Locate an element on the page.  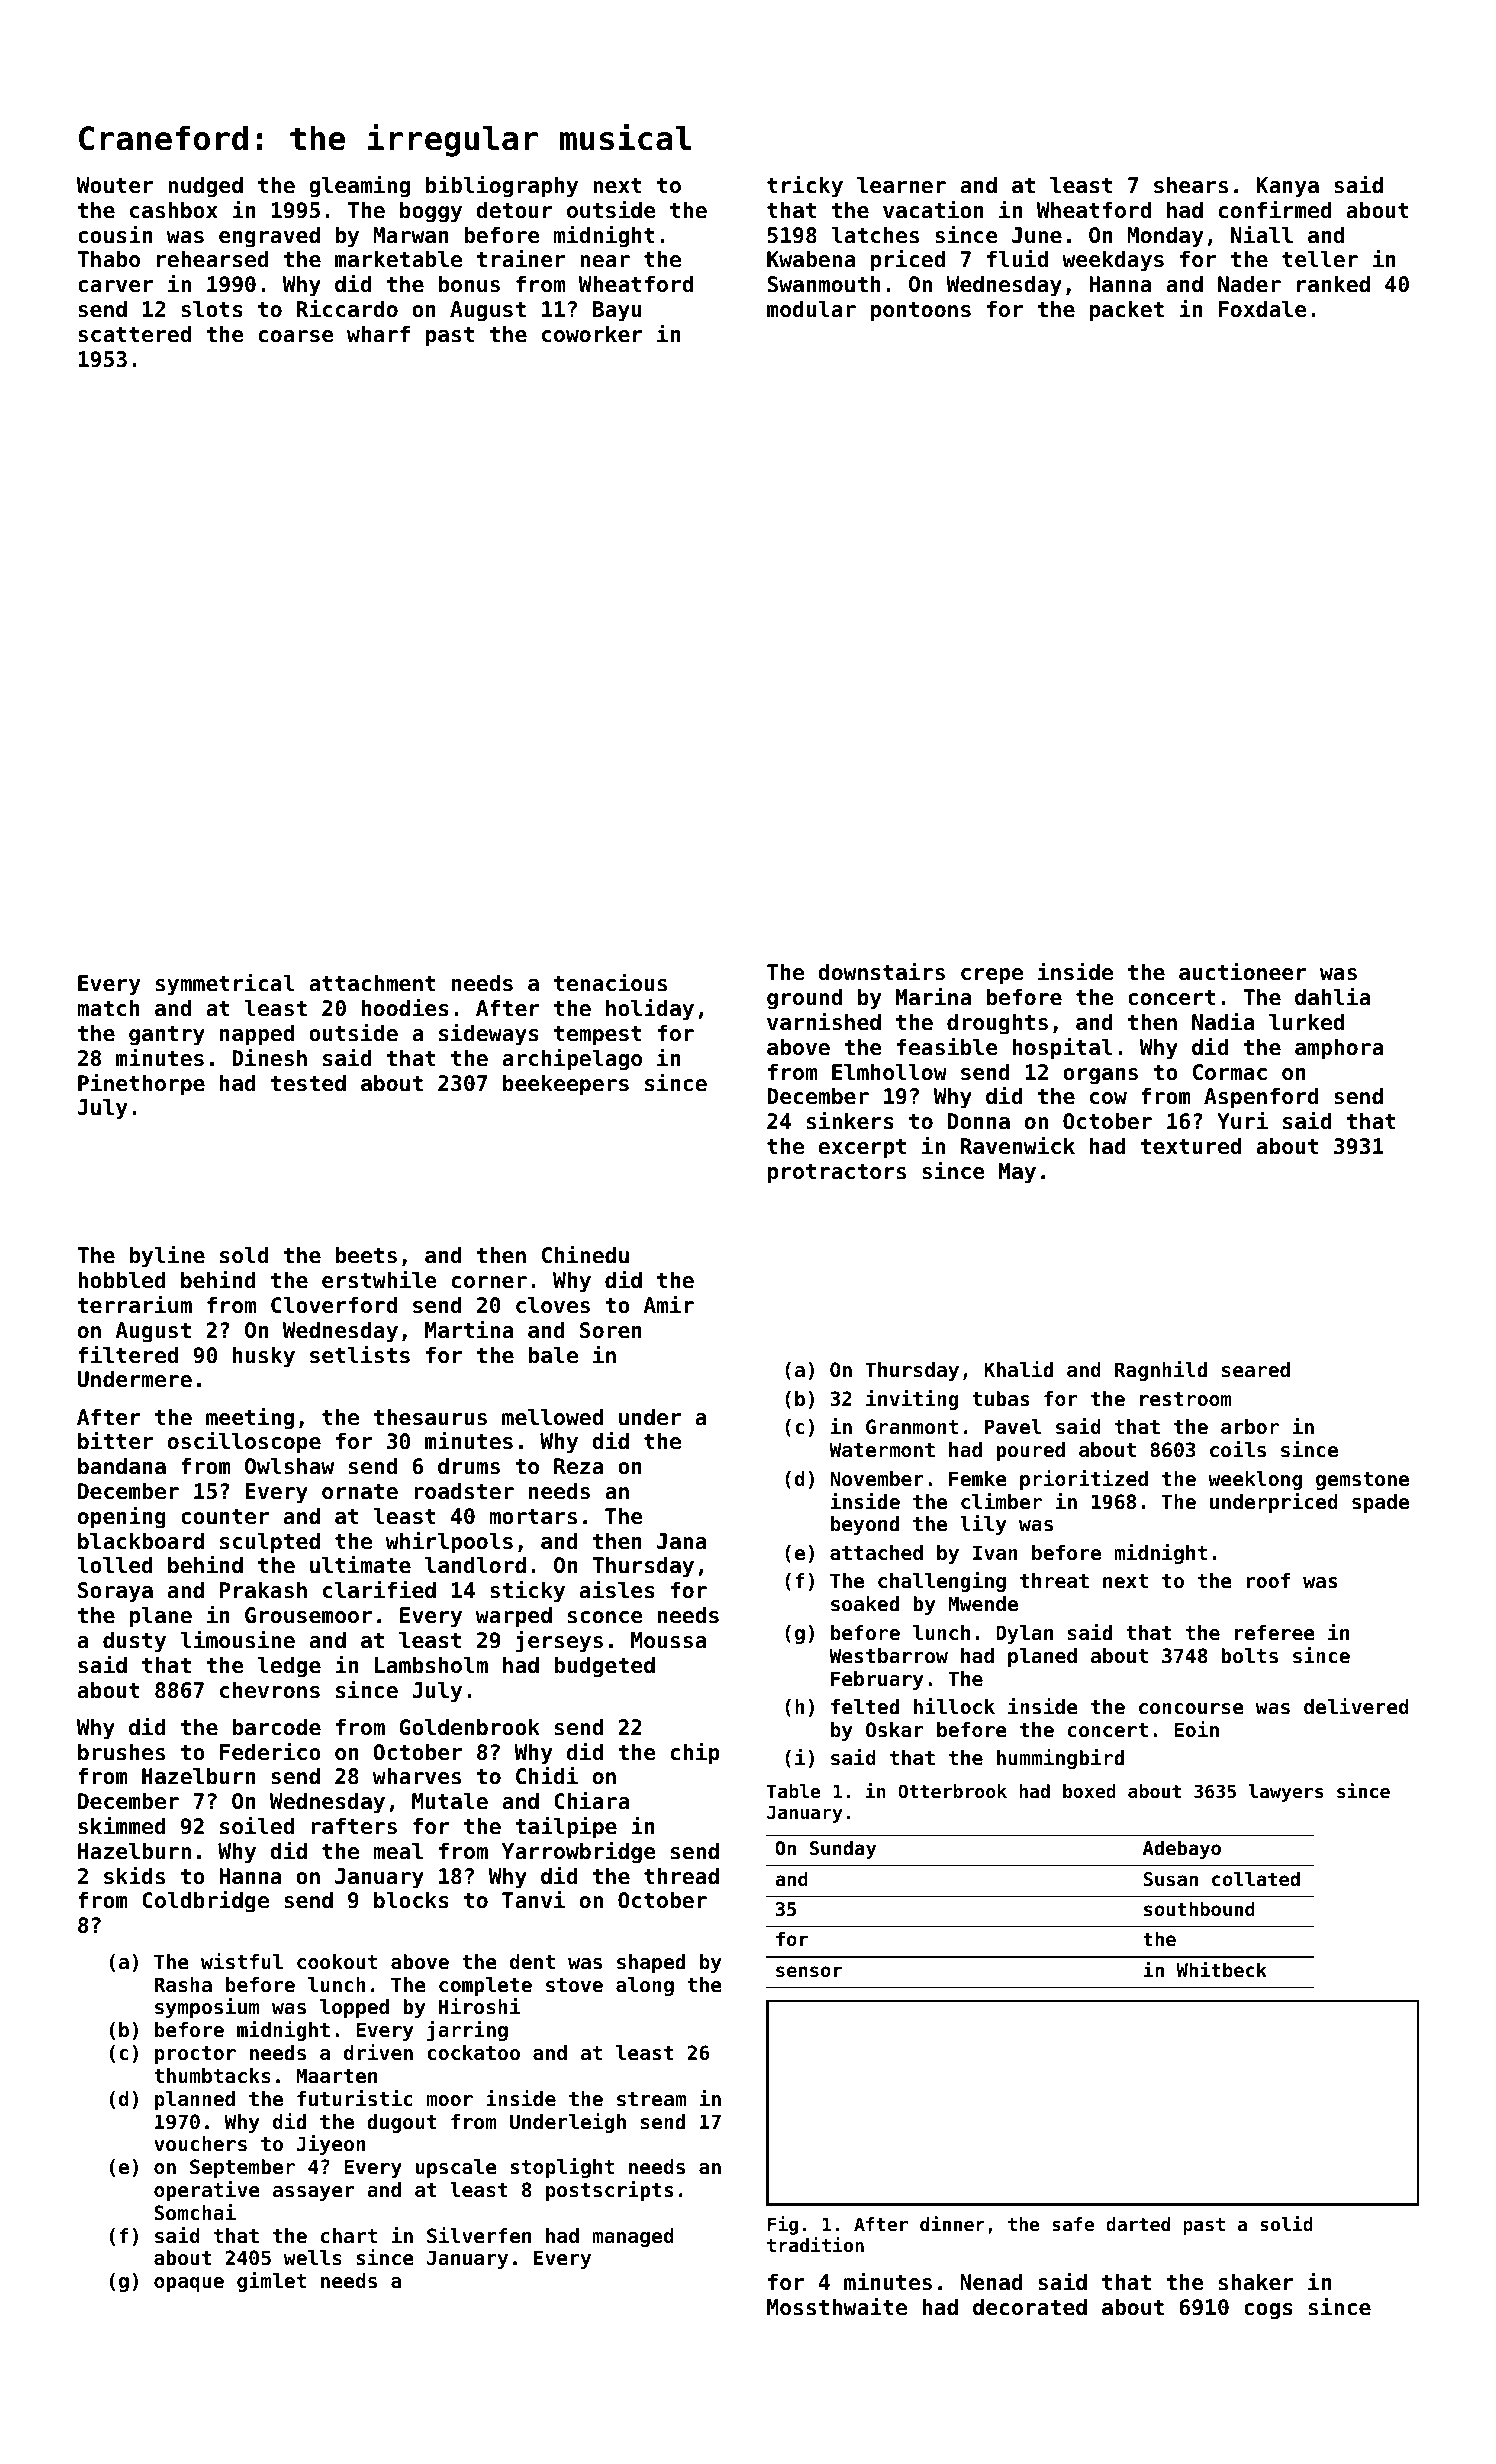
modular is located at coordinates (811, 309).
